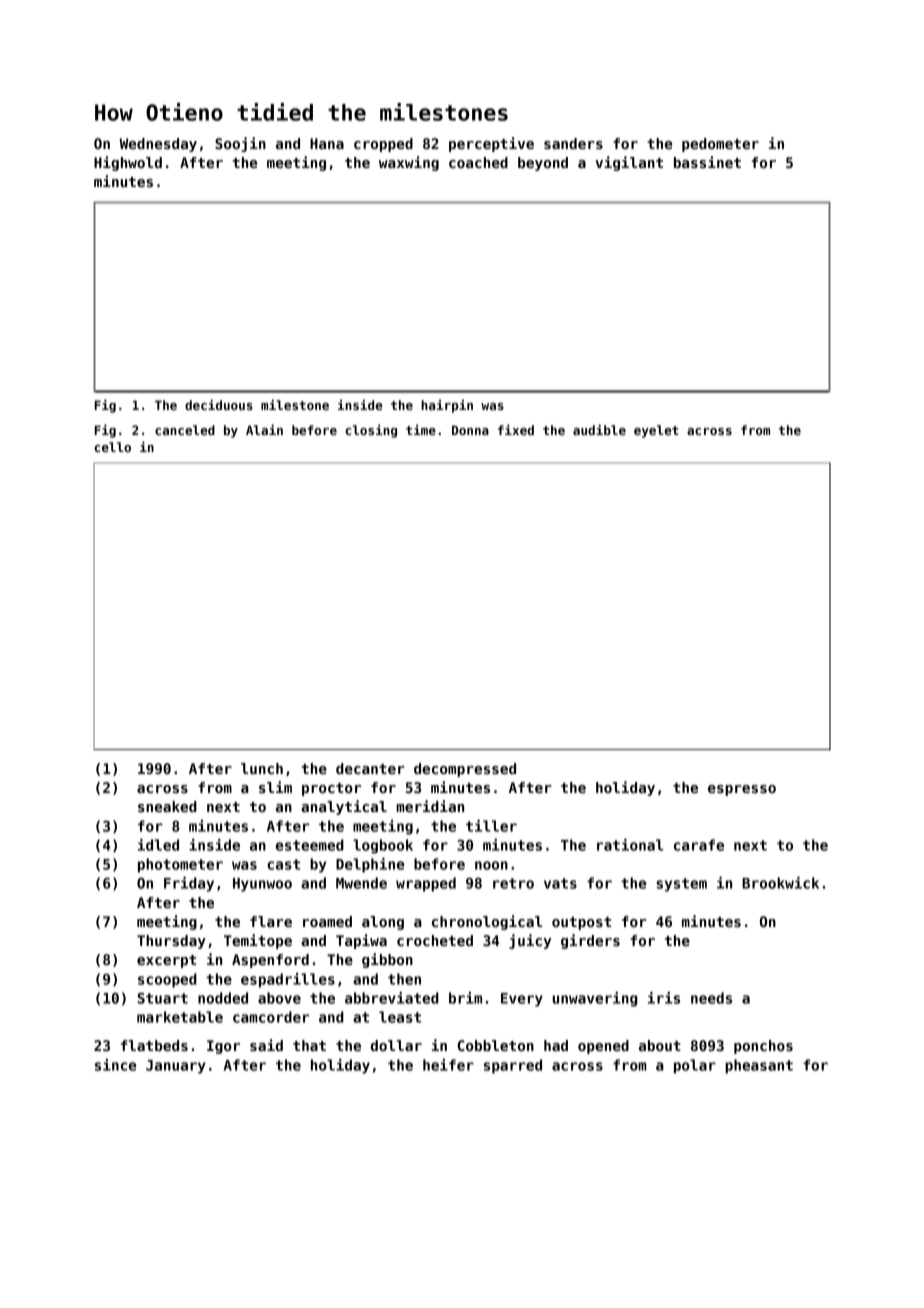 This screenshot has height=1308, width=924. What do you see at coordinates (447, 406) in the screenshot?
I see `hairpin` at bounding box center [447, 406].
